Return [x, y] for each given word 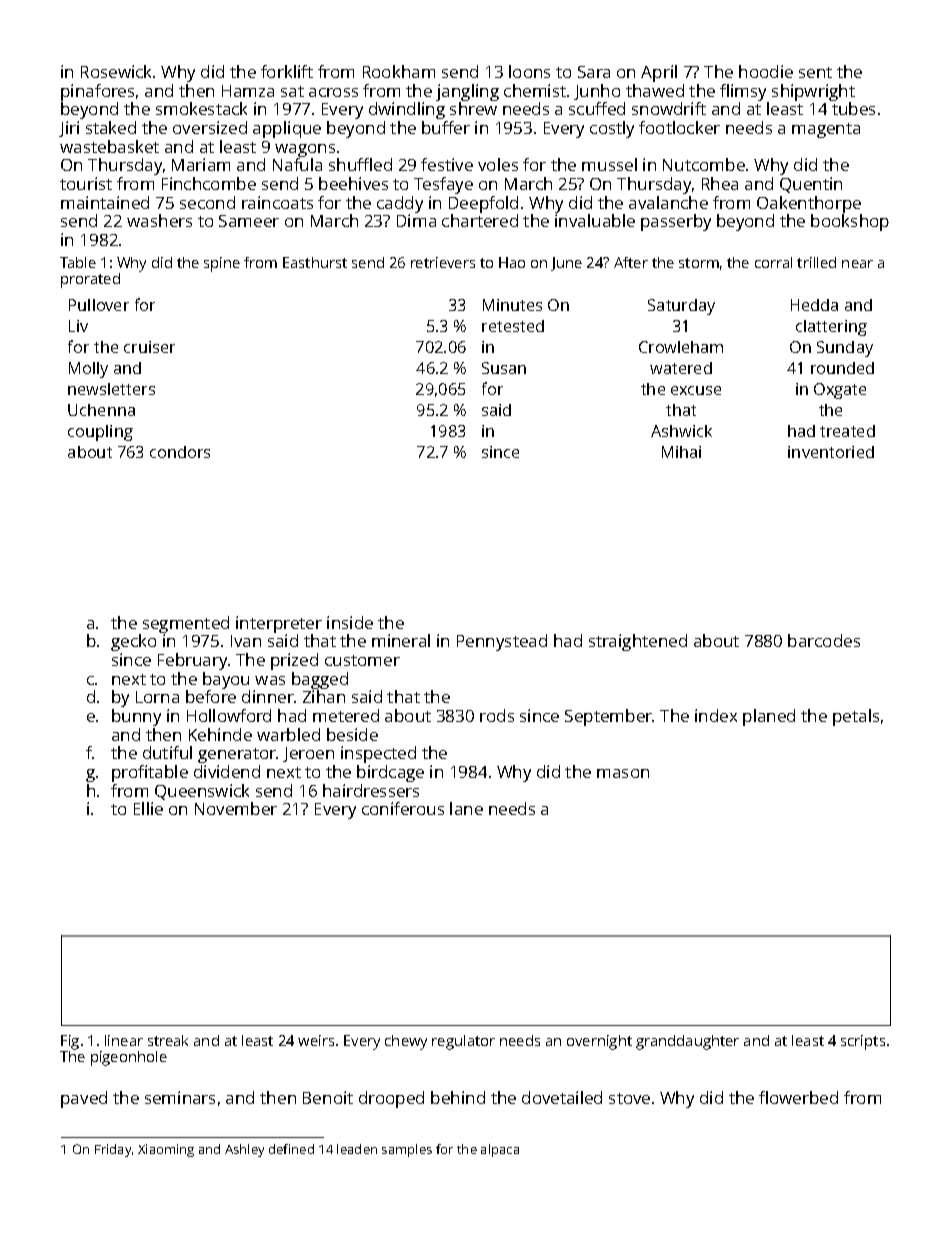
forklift [287, 71]
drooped [391, 1099]
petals [856, 717]
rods [497, 715]
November [236, 808]
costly [612, 129]
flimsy [743, 92]
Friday [113, 1150]
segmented [186, 624]
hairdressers [371, 790]
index [716, 715]
